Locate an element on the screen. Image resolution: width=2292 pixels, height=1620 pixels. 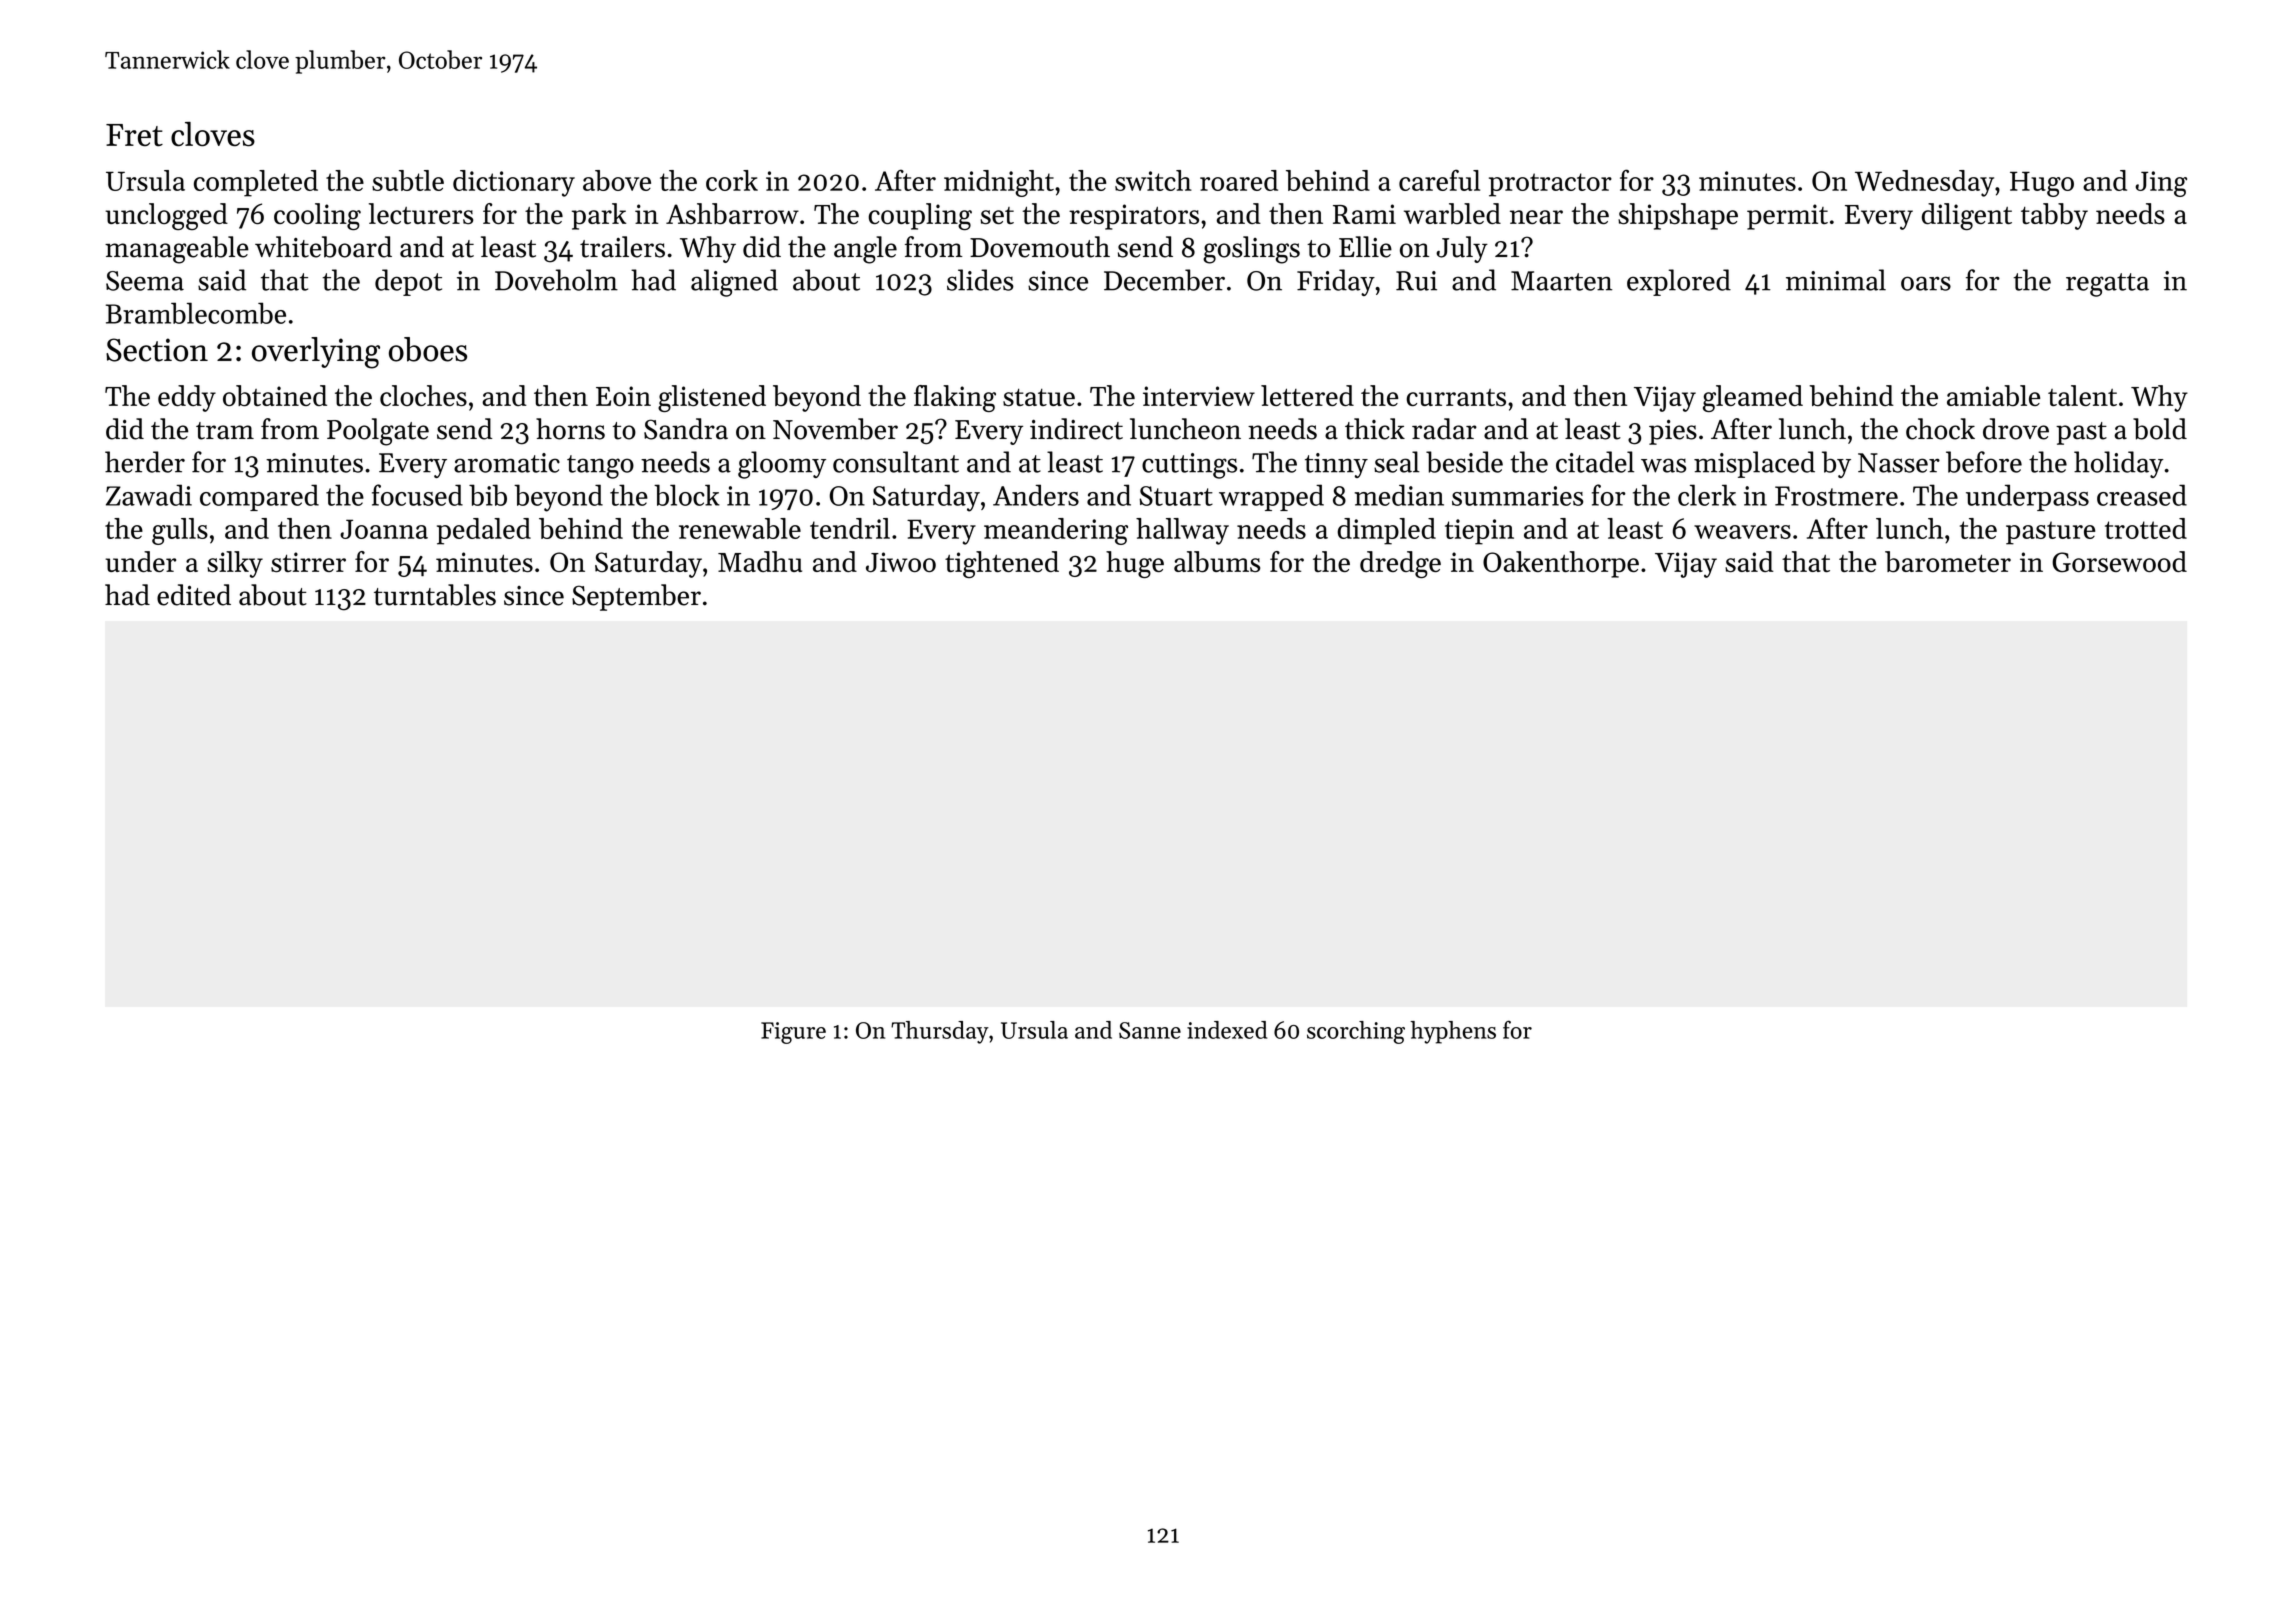
midnight is located at coordinates (999, 183).
